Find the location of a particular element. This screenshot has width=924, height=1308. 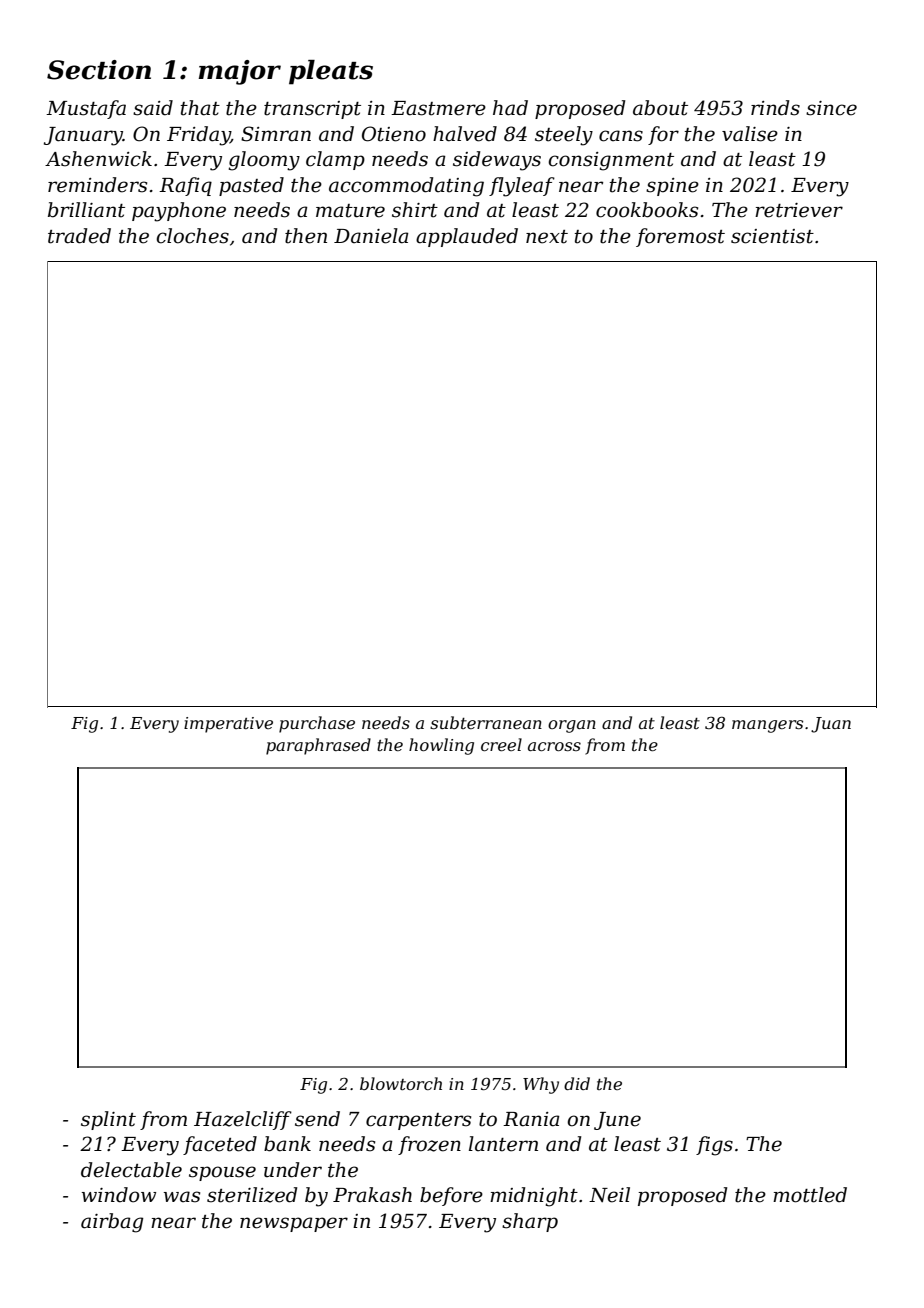

halved is located at coordinates (465, 134).
